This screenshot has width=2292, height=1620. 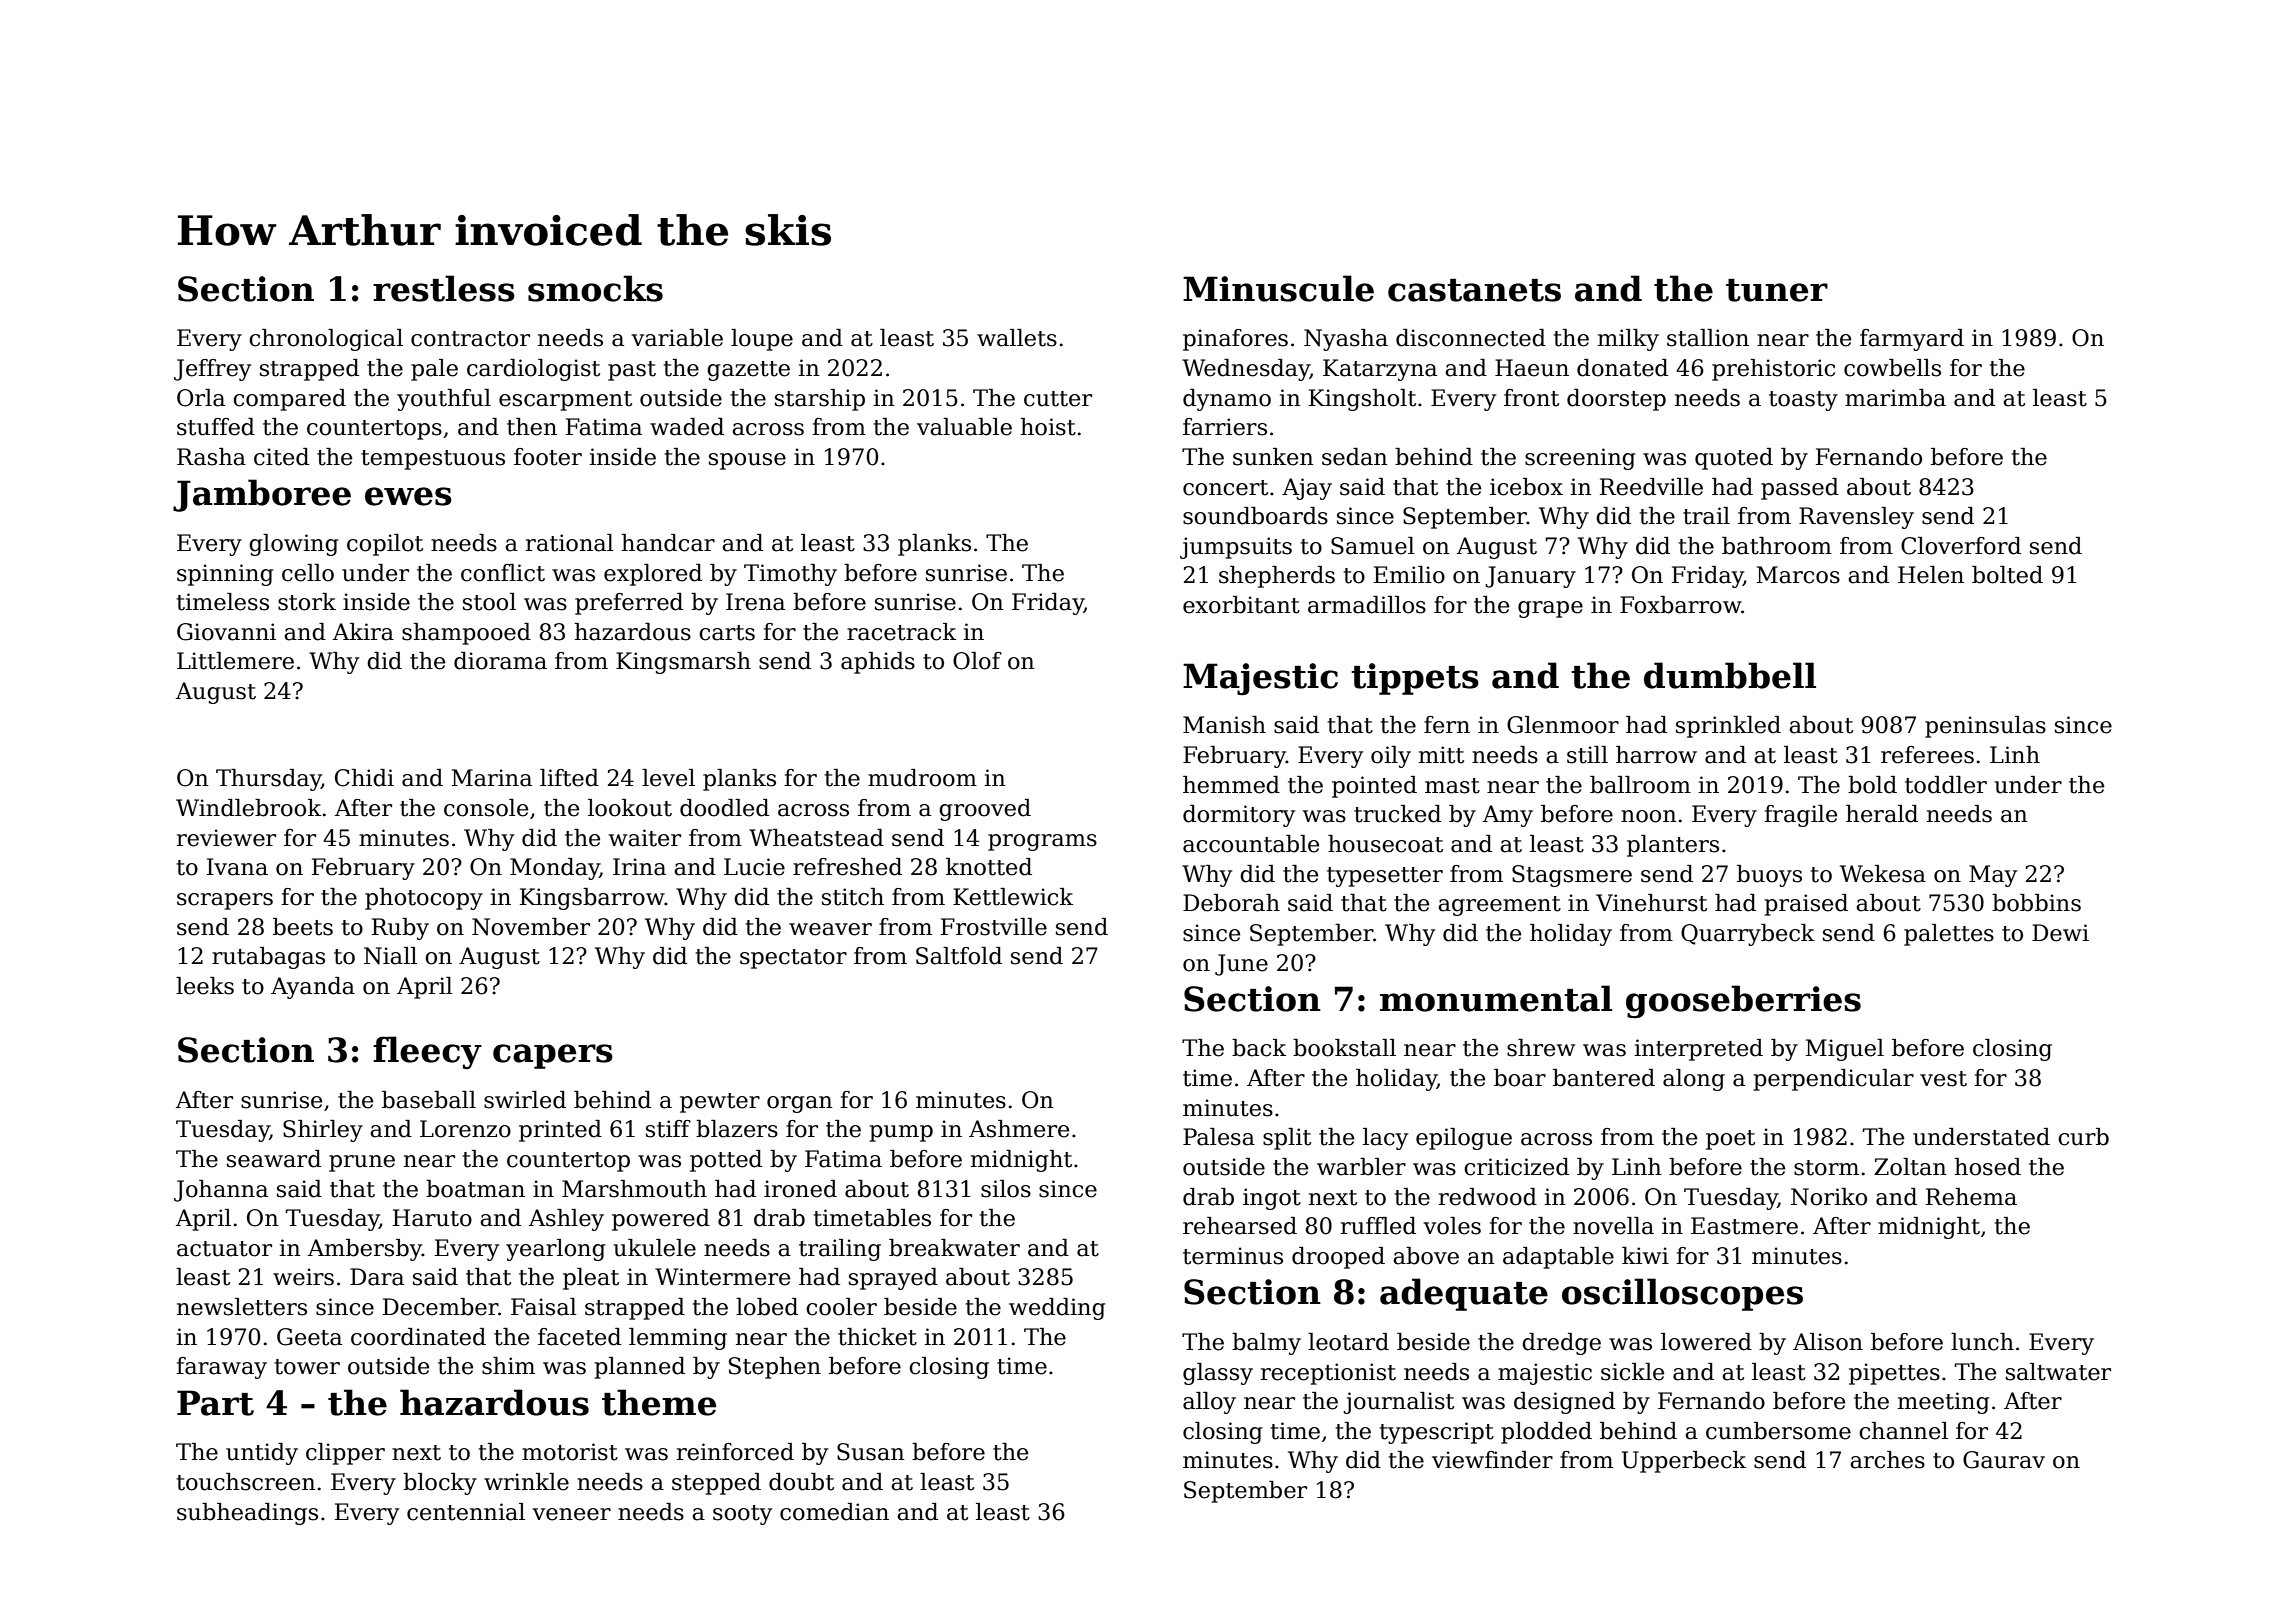 I want to click on split, so click(x=1287, y=1139).
